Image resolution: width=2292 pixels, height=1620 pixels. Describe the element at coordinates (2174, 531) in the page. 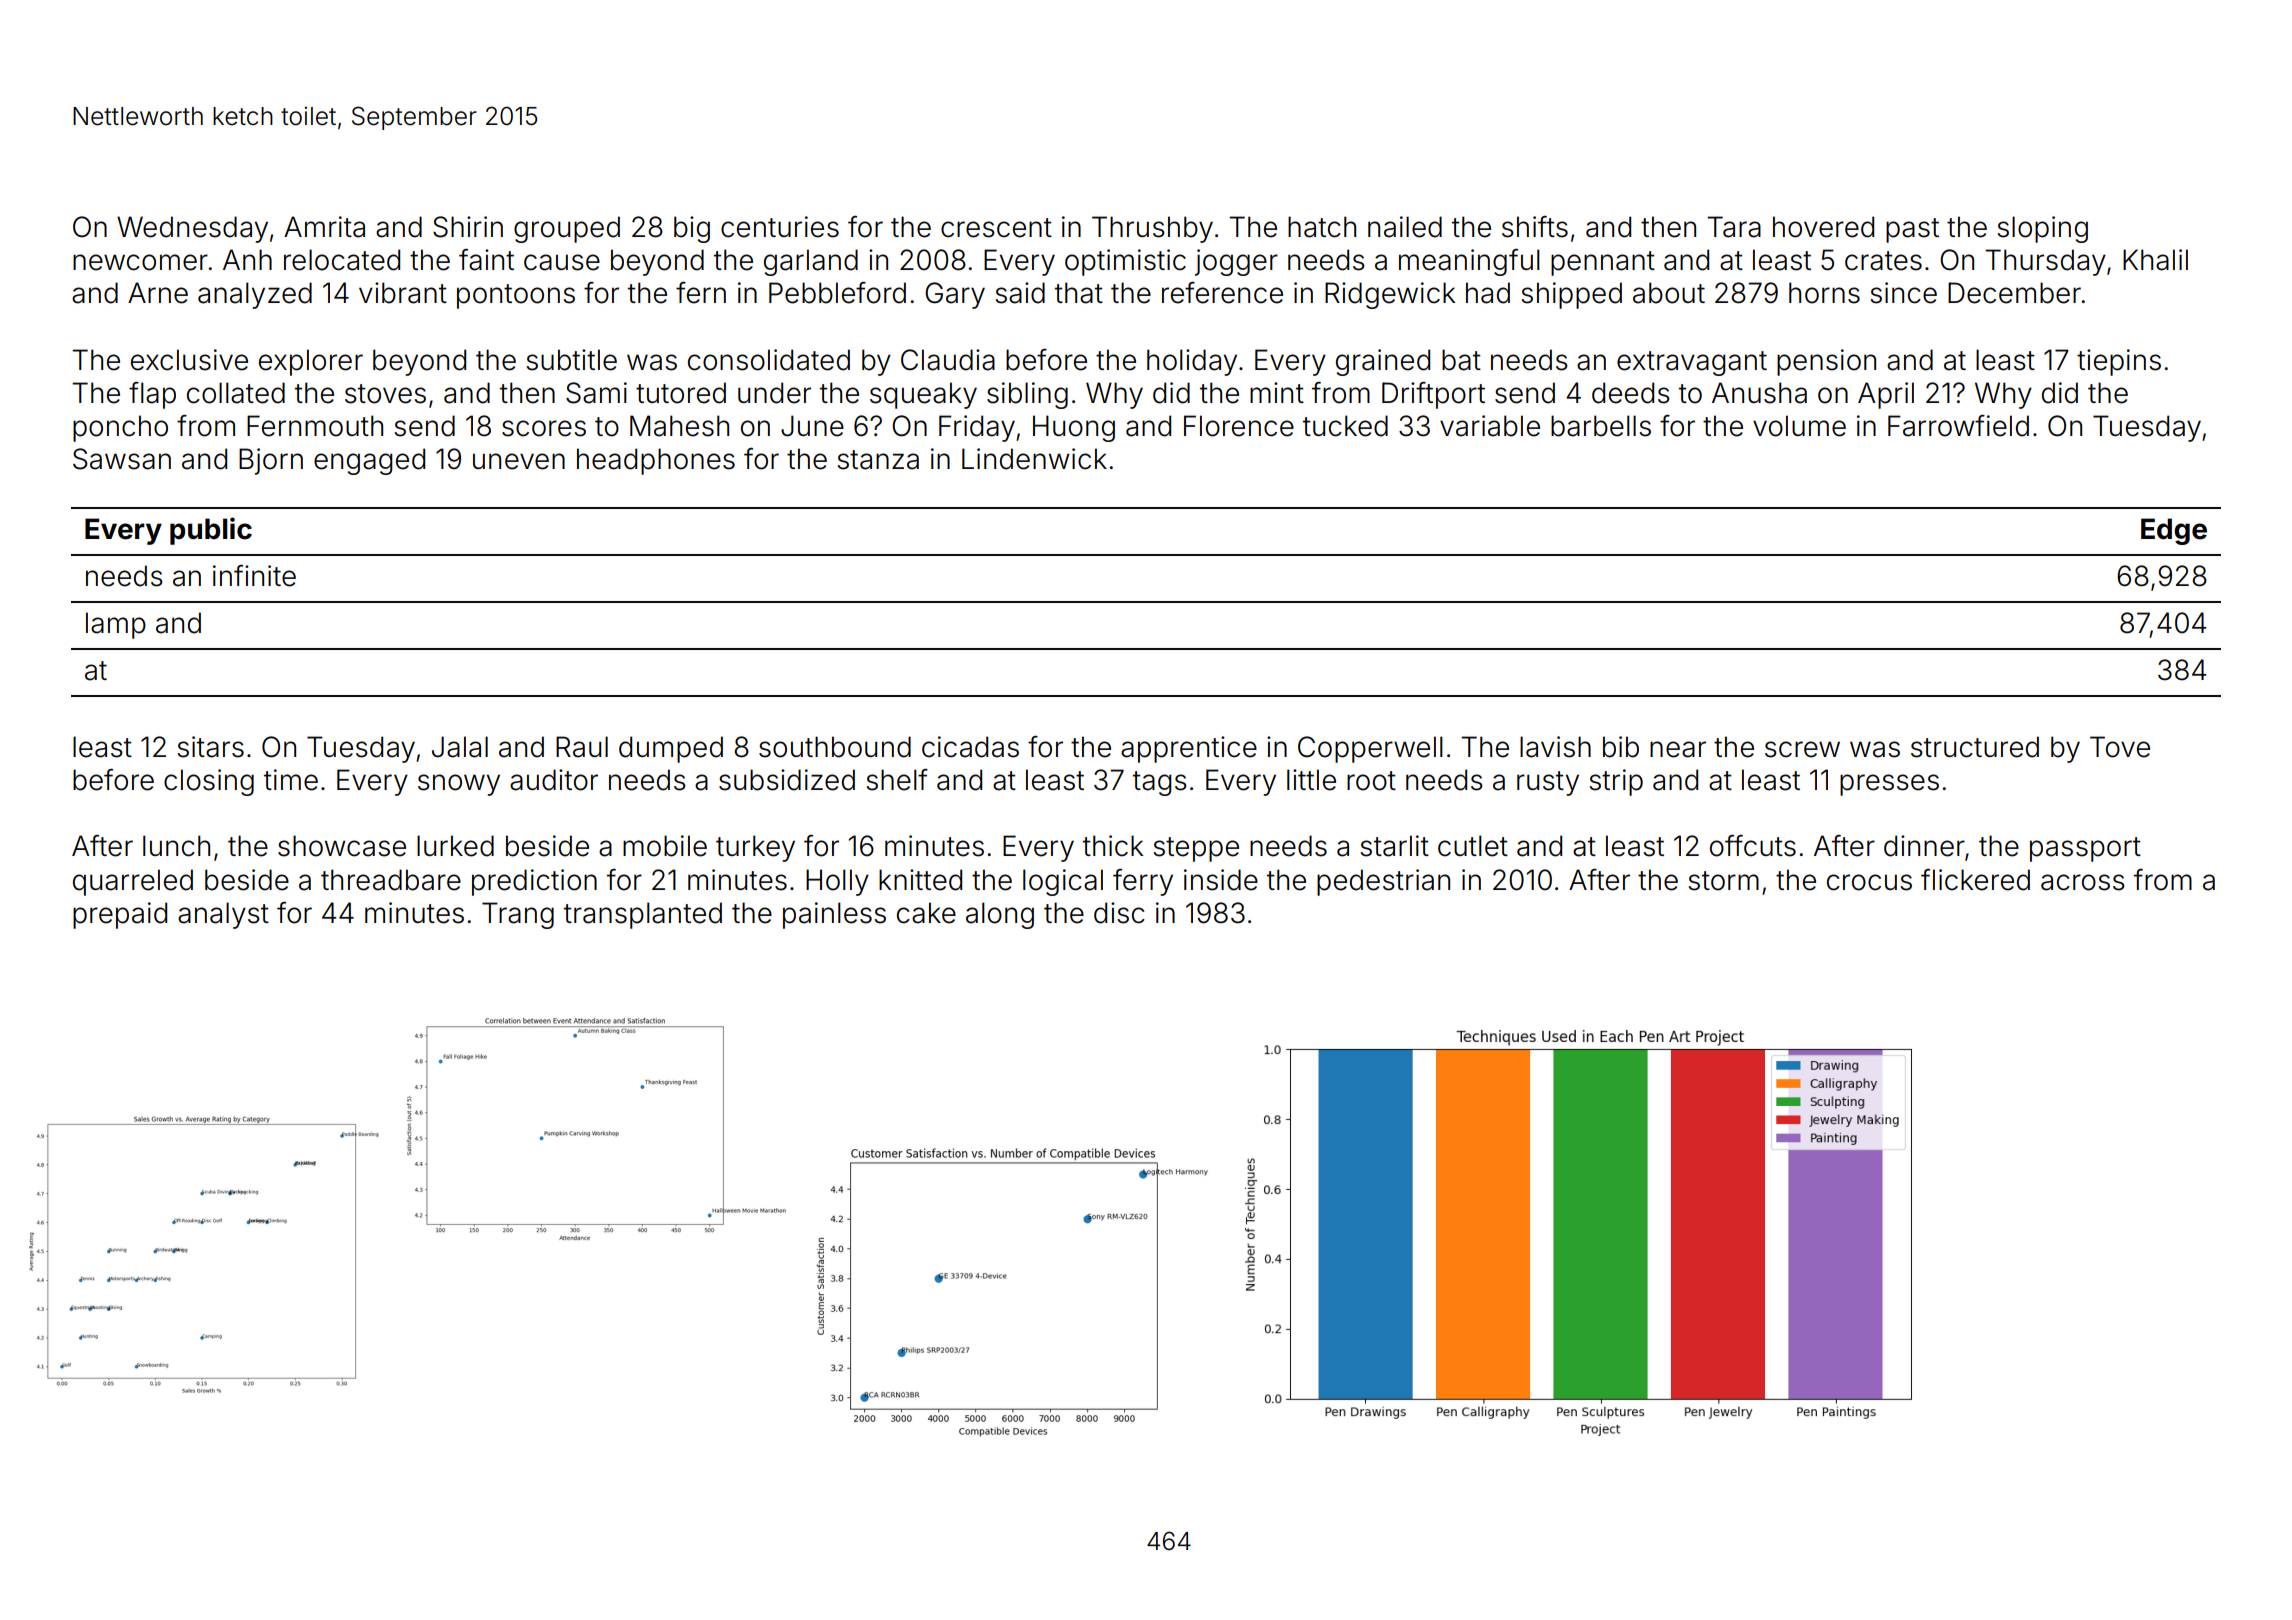

I see `Edge` at that location.
